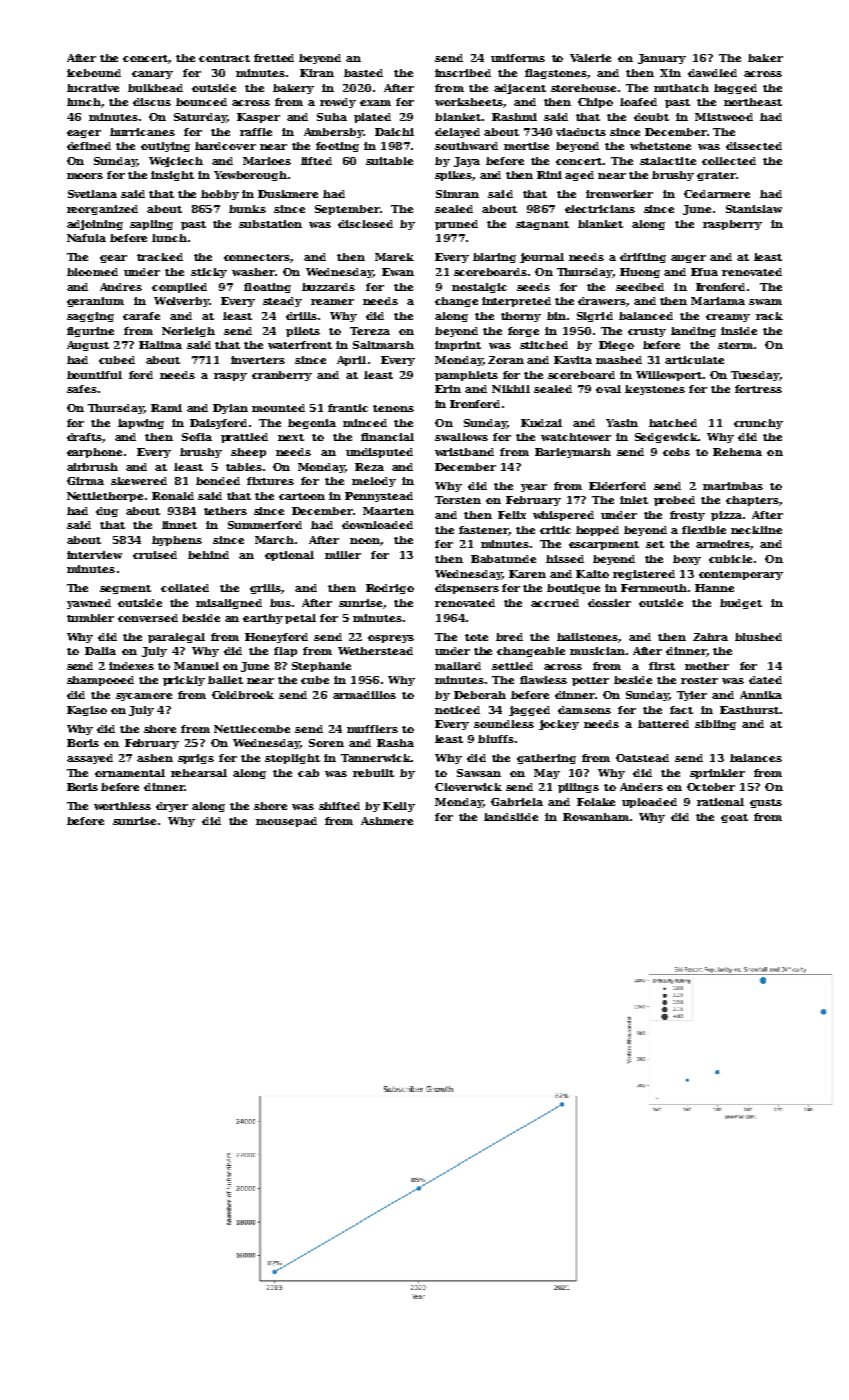  Describe the element at coordinates (643, 258) in the page. I see `drifting` at that location.
